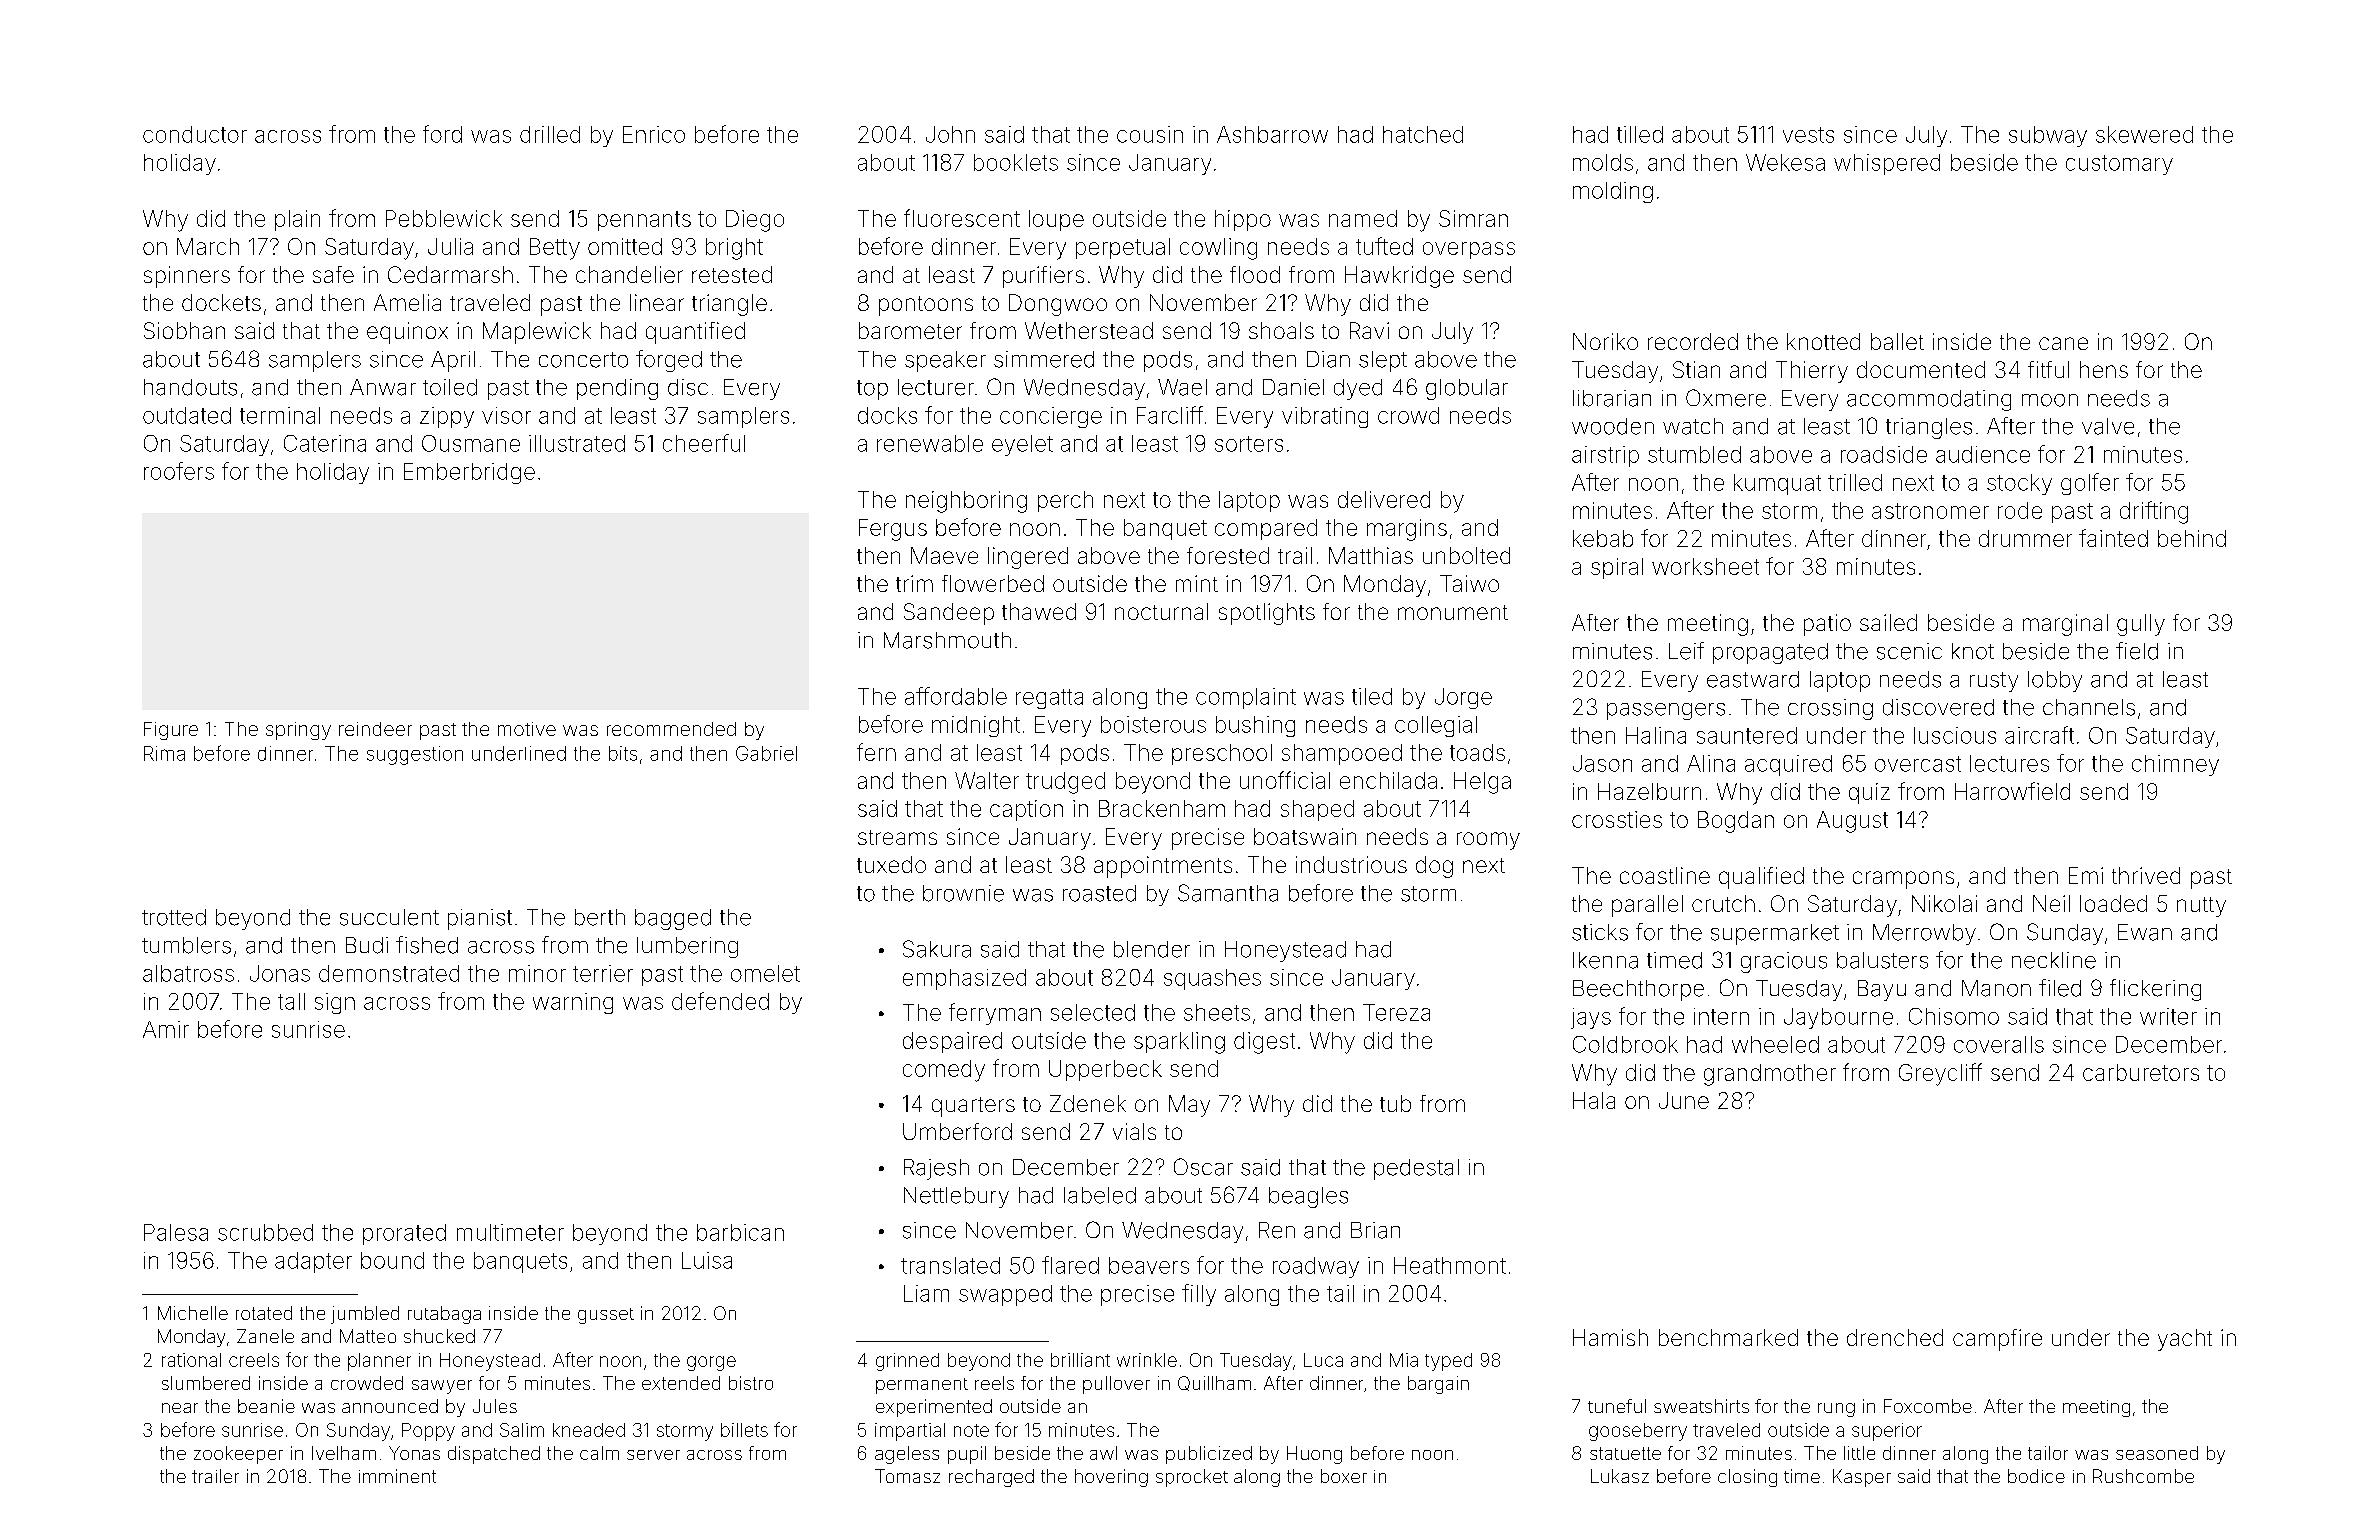  What do you see at coordinates (1134, 1131) in the screenshot?
I see `vials` at bounding box center [1134, 1131].
